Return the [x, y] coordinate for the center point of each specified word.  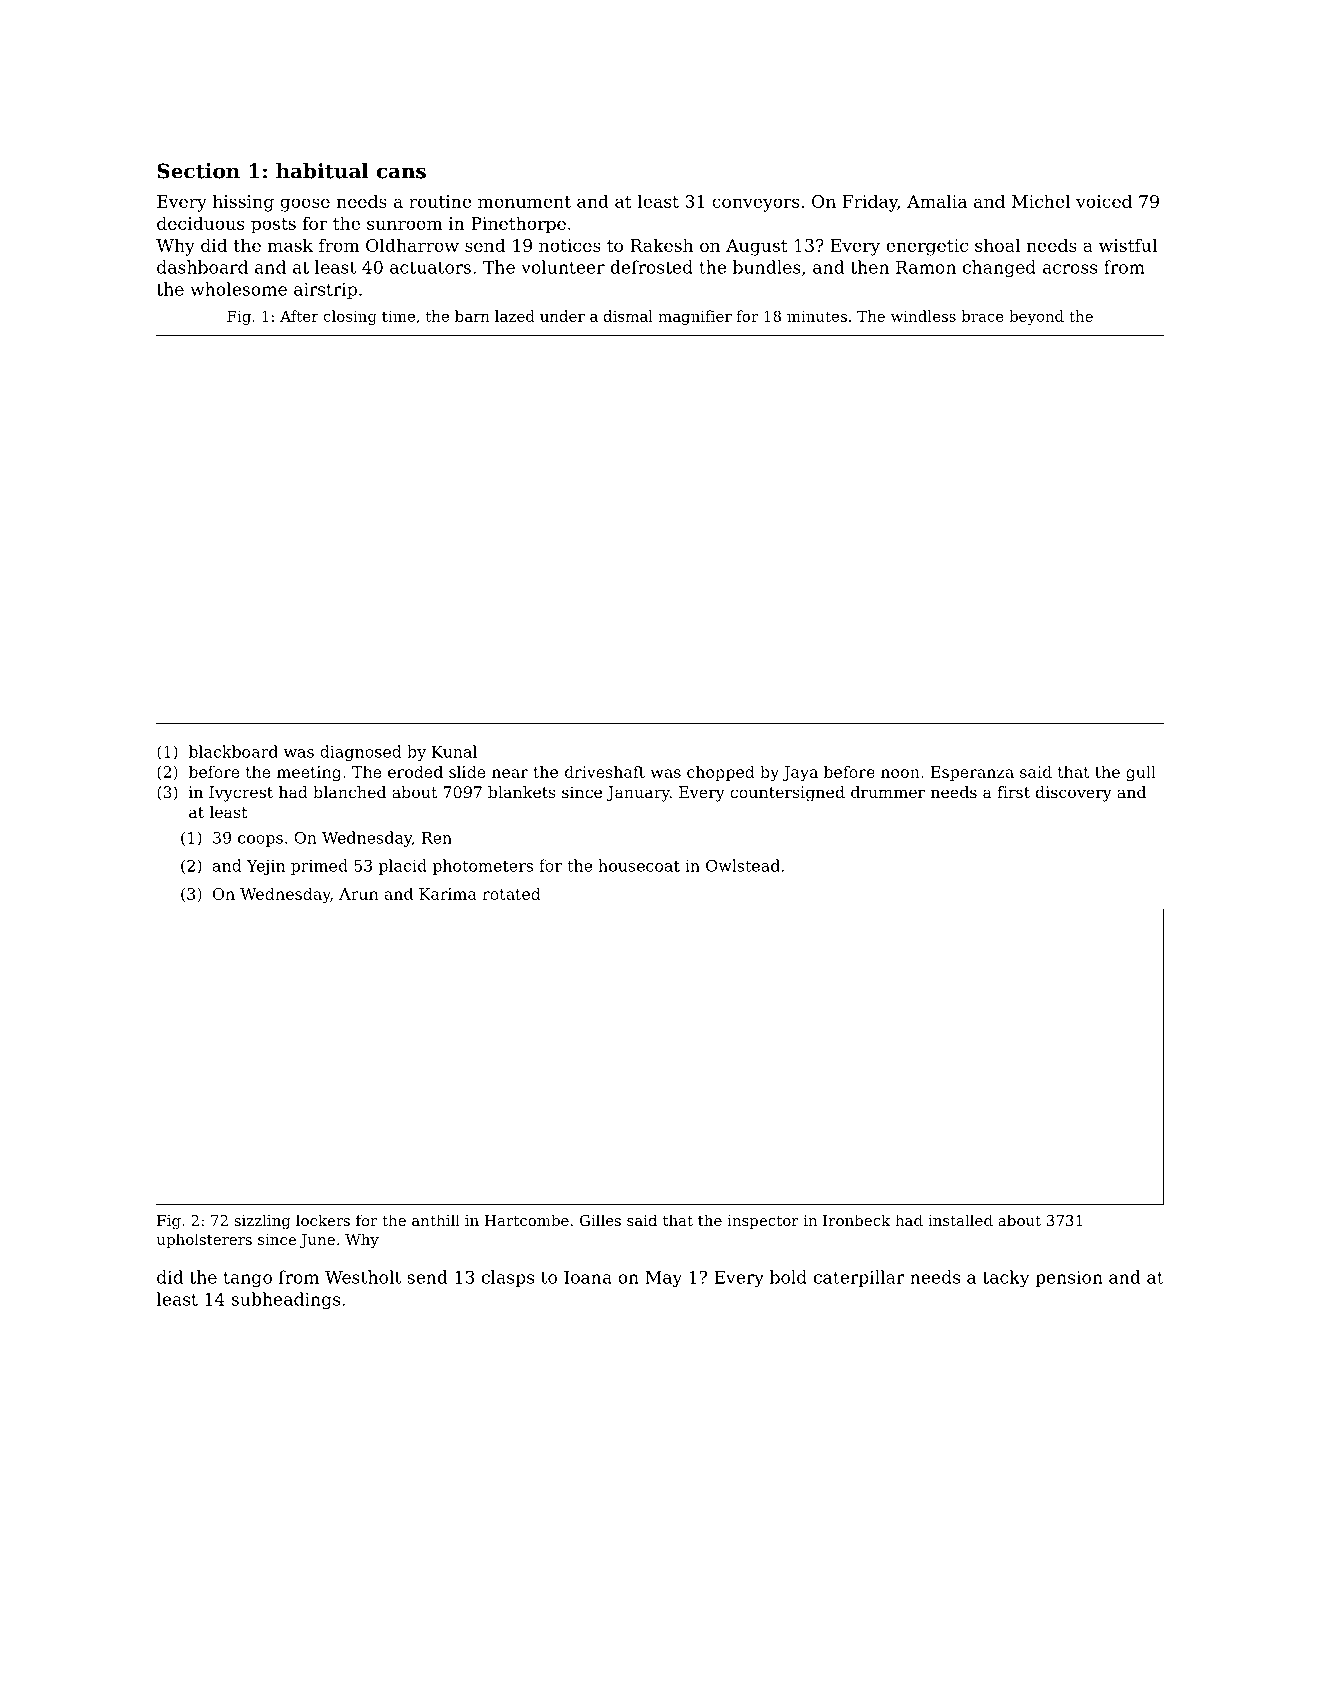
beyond [1036, 317]
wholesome [238, 289]
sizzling [262, 1222]
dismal [628, 316]
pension [1069, 1279]
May [663, 1279]
